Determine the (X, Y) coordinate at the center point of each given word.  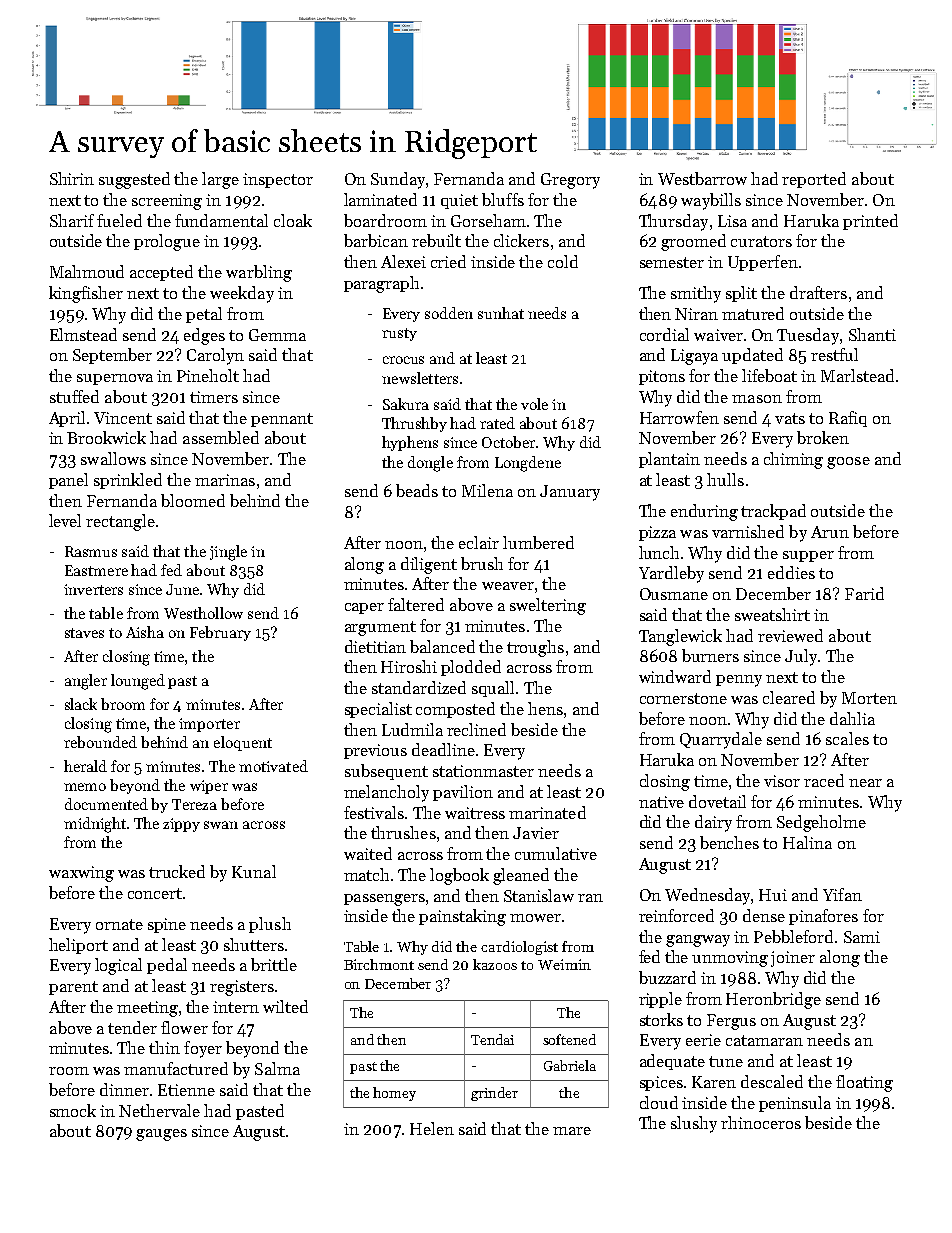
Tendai (492, 1039)
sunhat (501, 313)
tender (132, 1027)
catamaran (764, 1040)
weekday (242, 294)
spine (167, 925)
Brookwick (106, 437)
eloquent (243, 743)
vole (534, 404)
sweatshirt (772, 614)
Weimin (564, 964)
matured (753, 313)
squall (493, 689)
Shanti (872, 334)
